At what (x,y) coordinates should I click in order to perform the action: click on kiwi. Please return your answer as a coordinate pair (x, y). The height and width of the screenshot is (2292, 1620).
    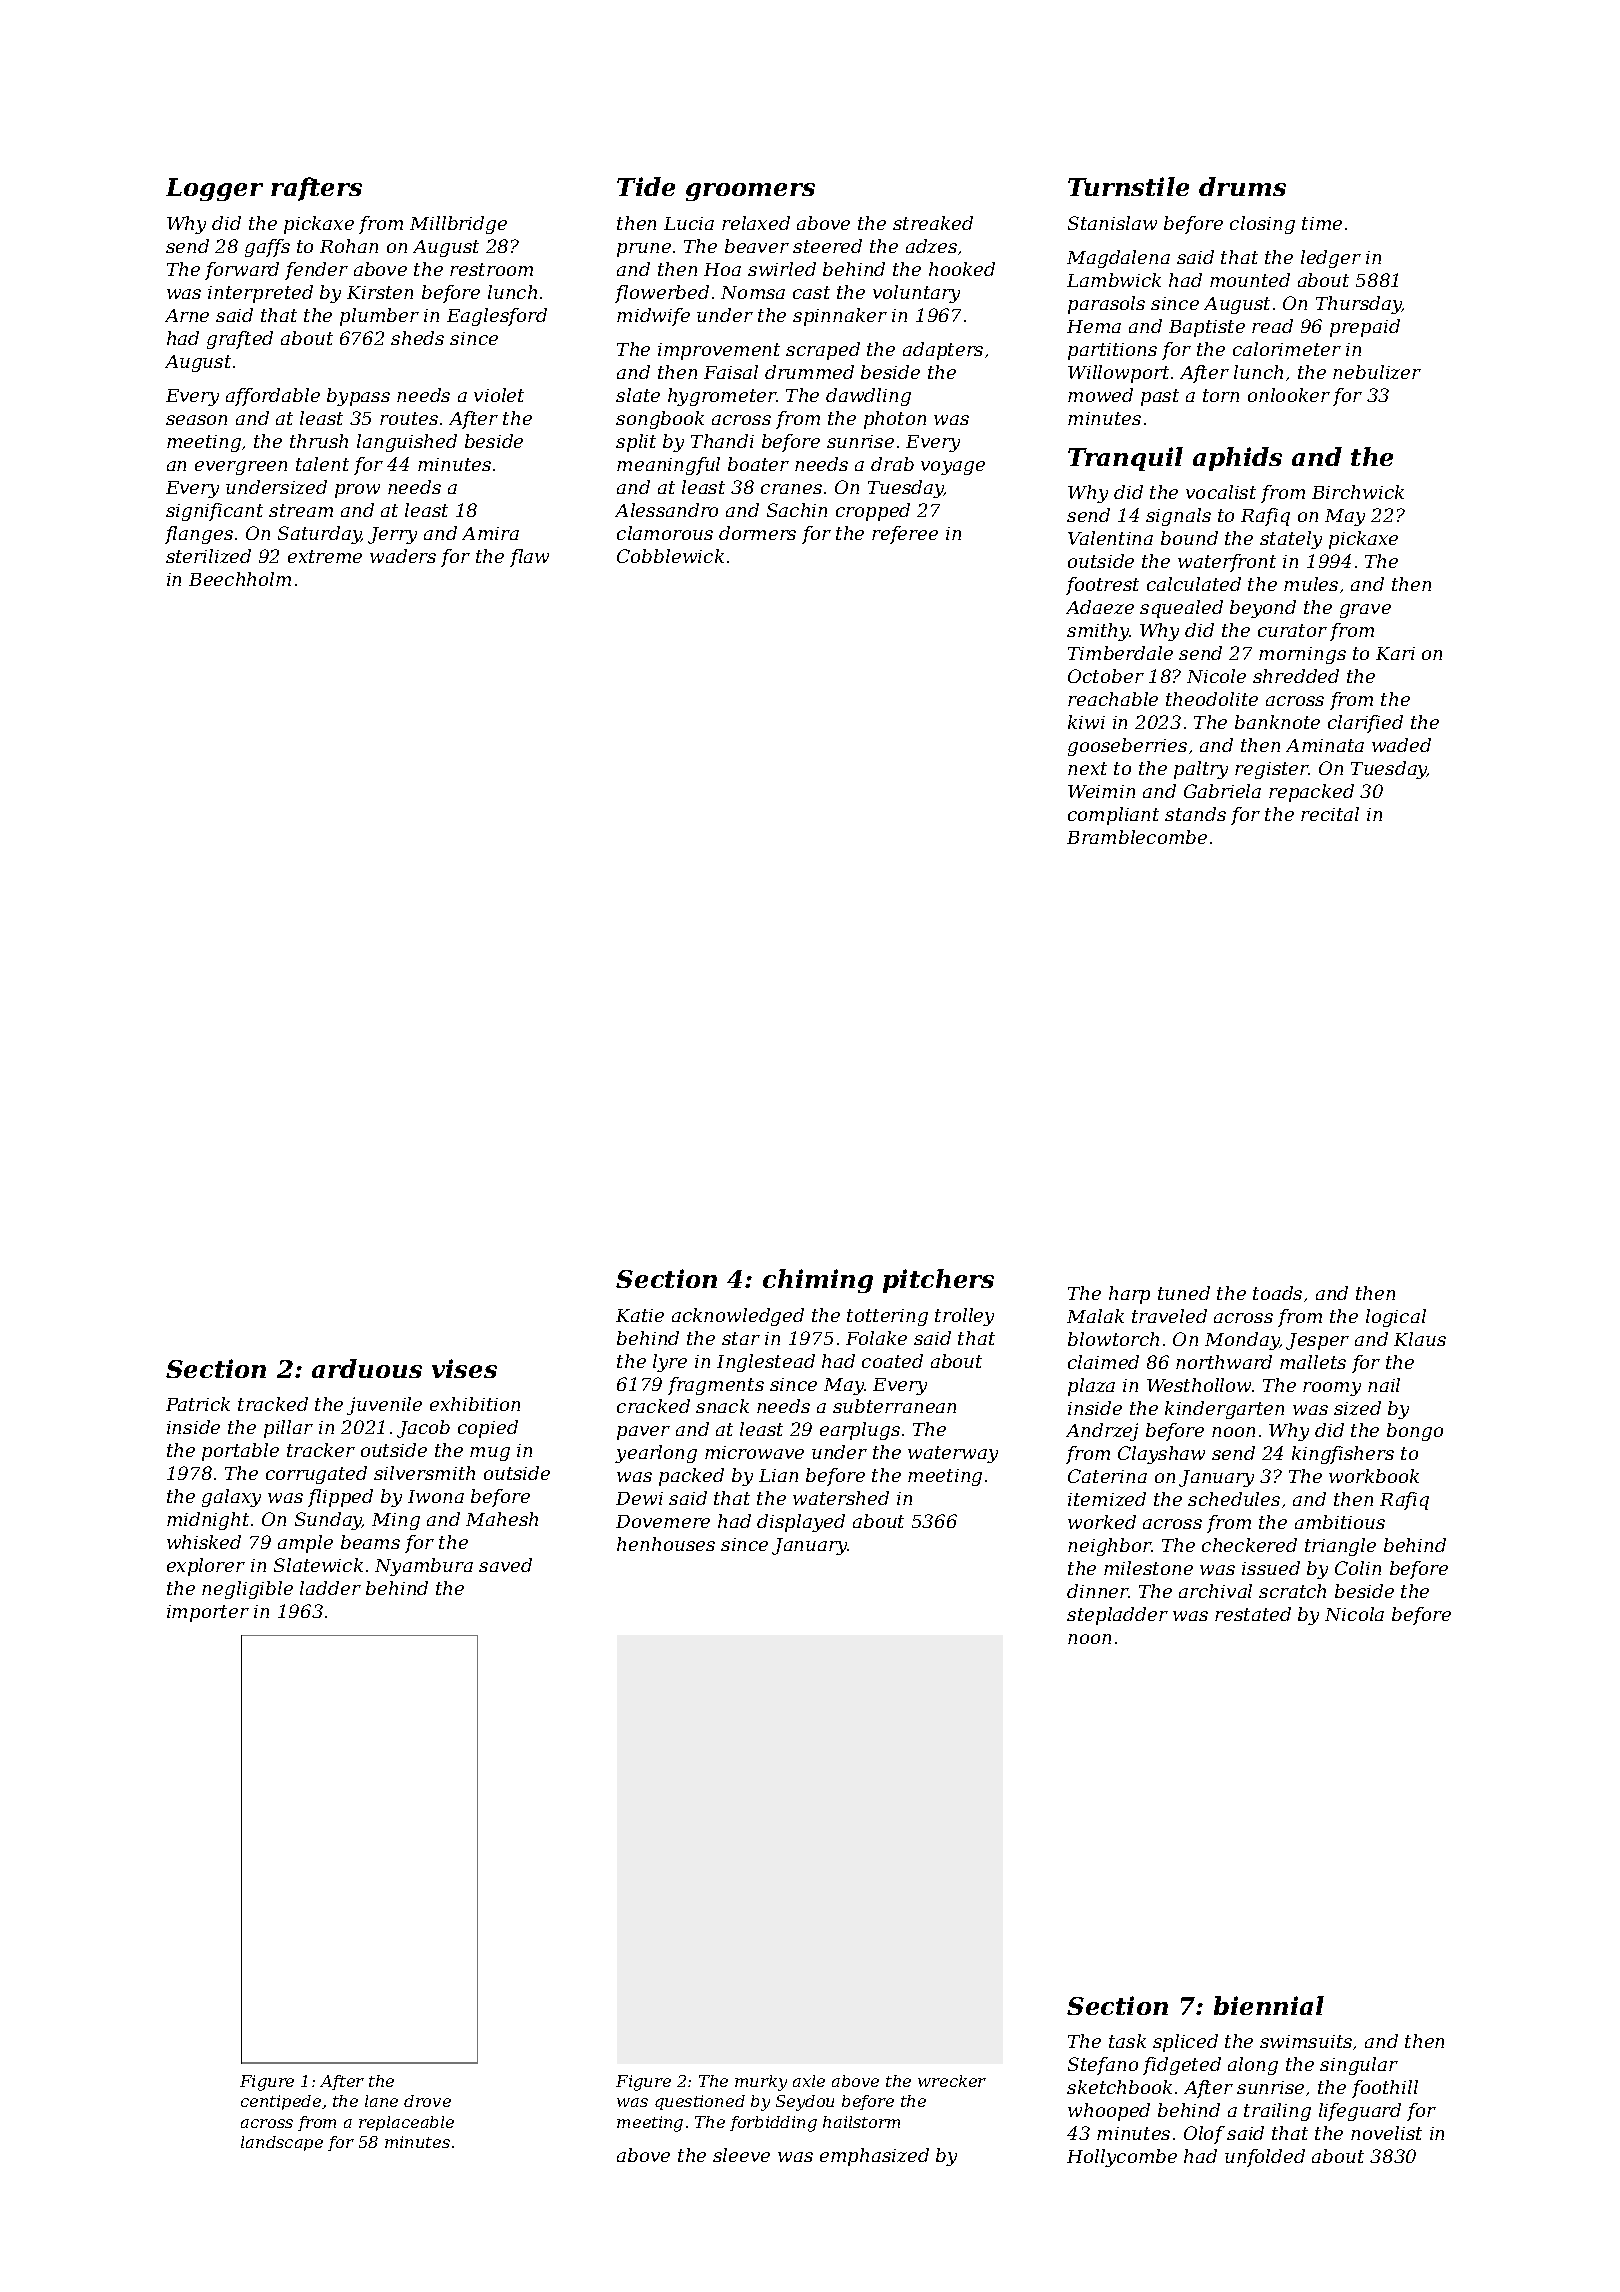
    Looking at the image, I should click on (1086, 722).
